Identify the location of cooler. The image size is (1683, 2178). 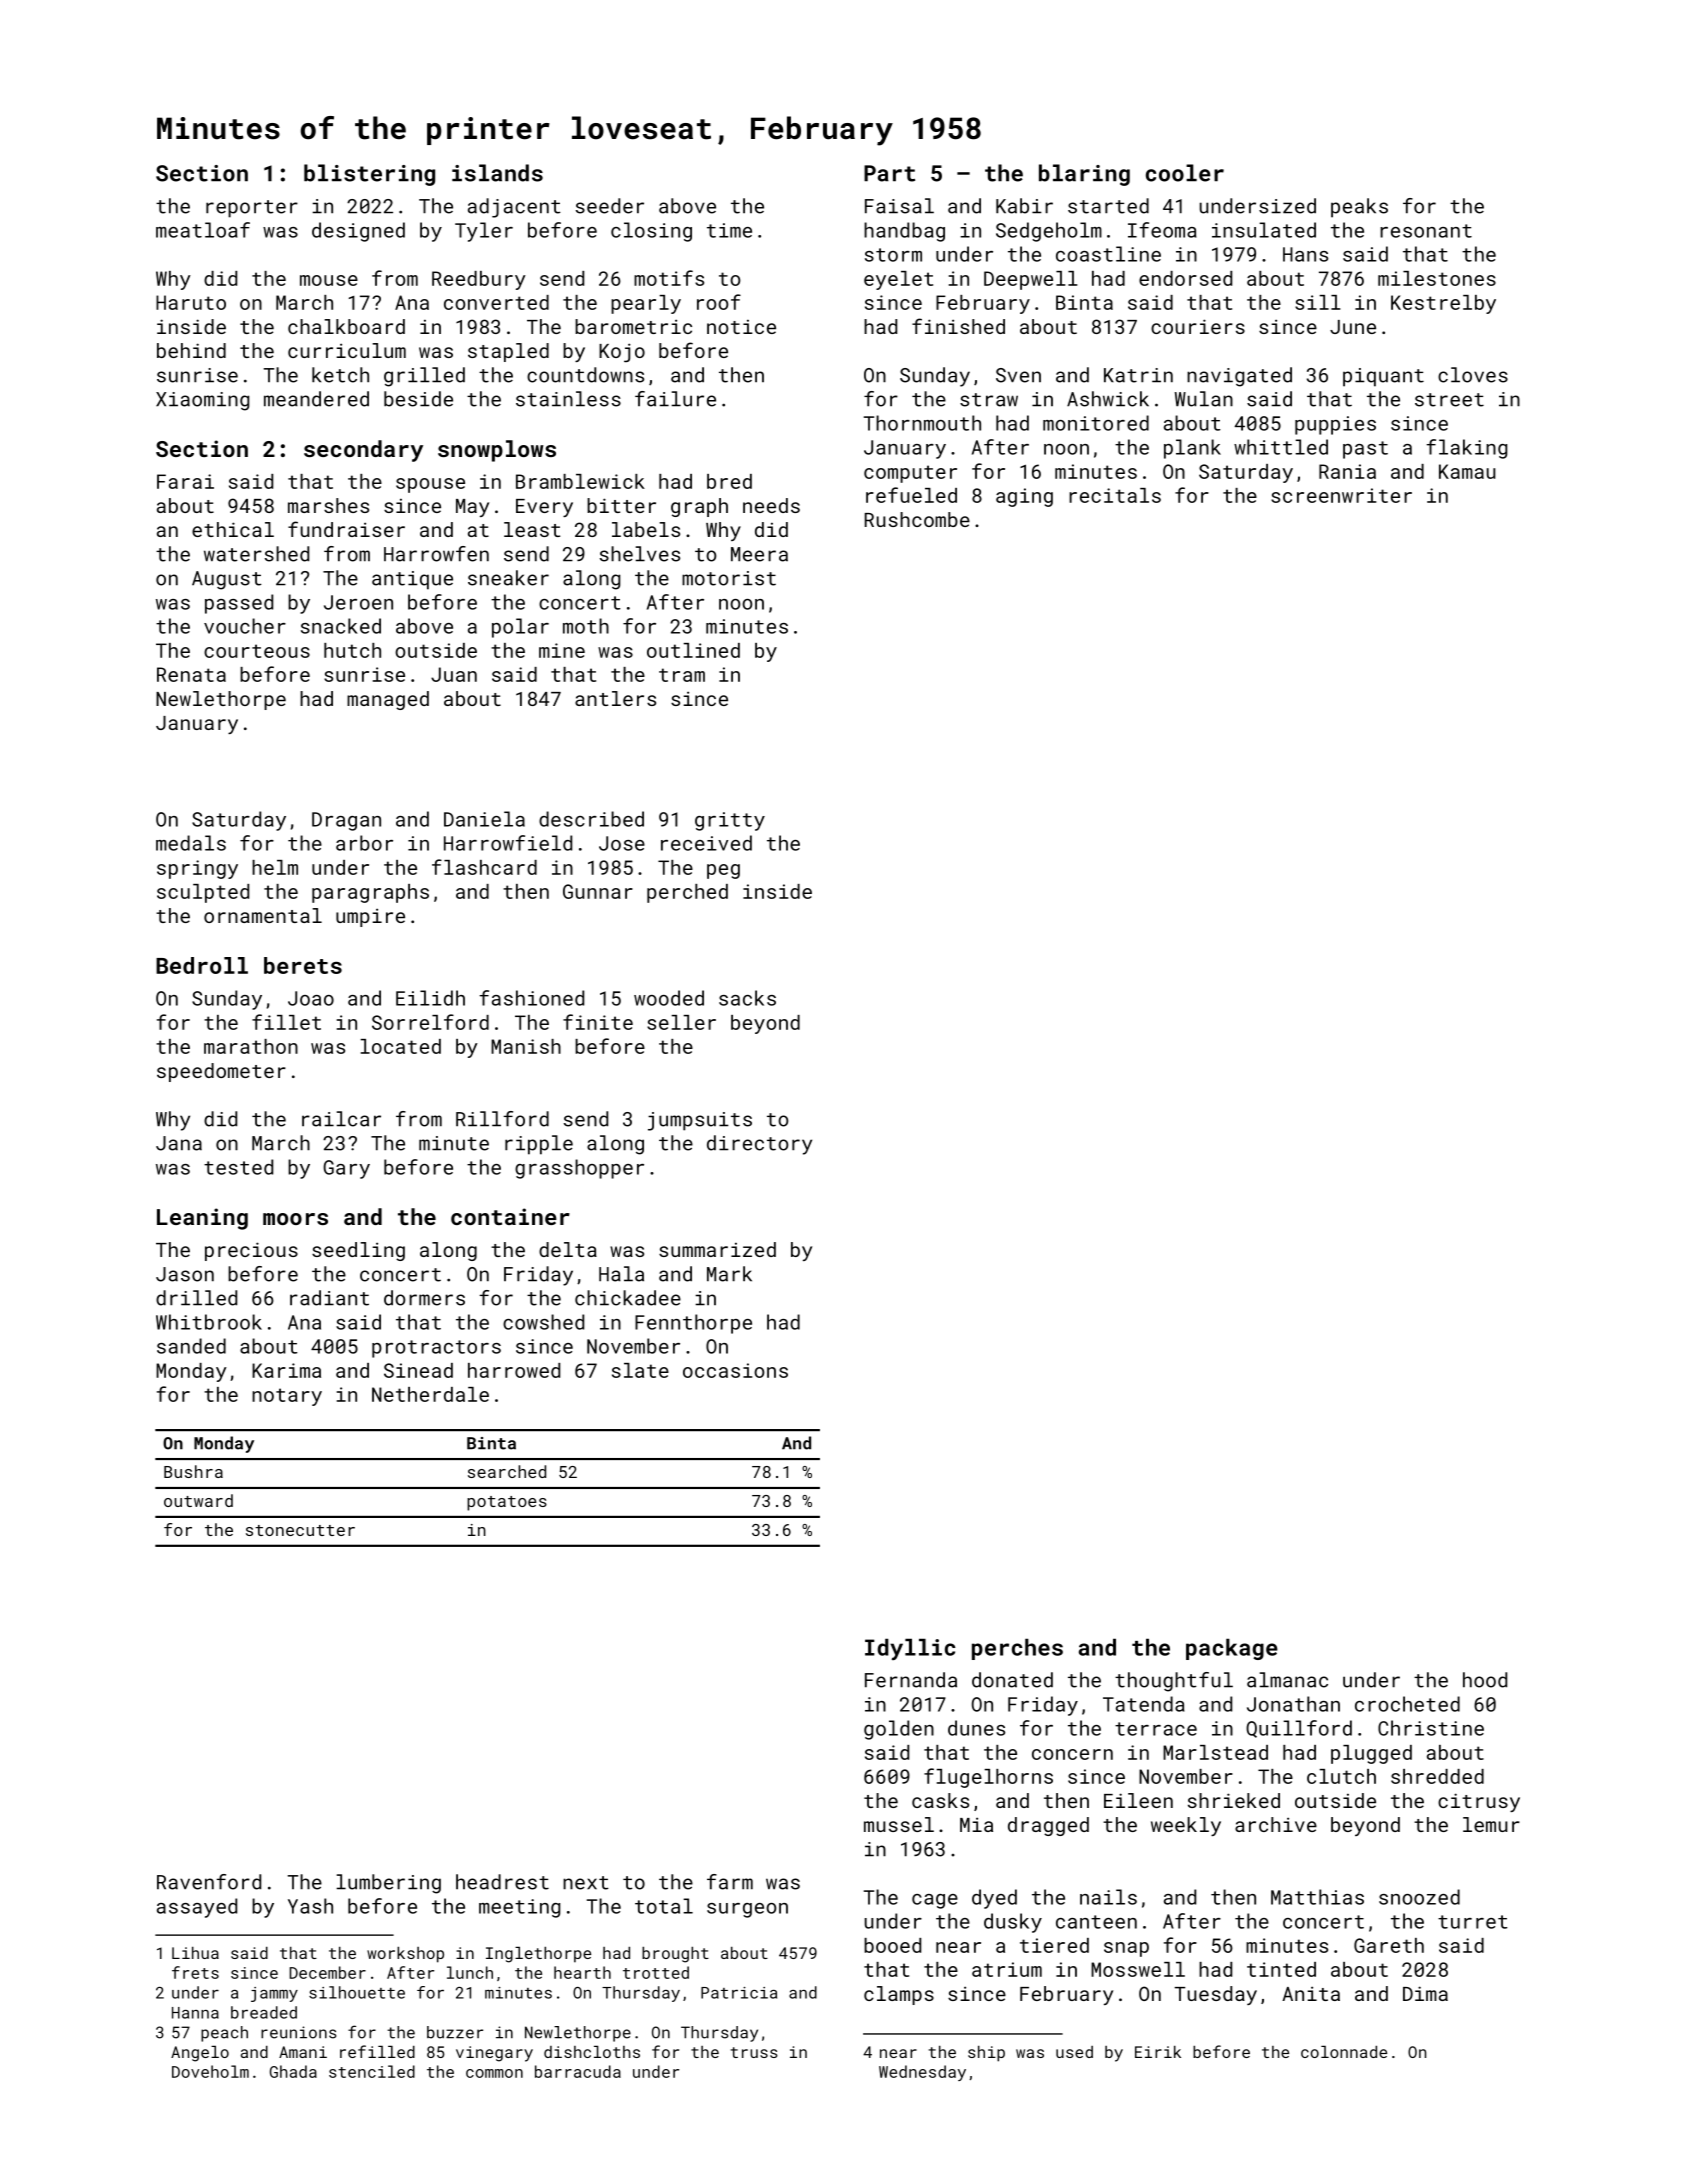
(1185, 173).
